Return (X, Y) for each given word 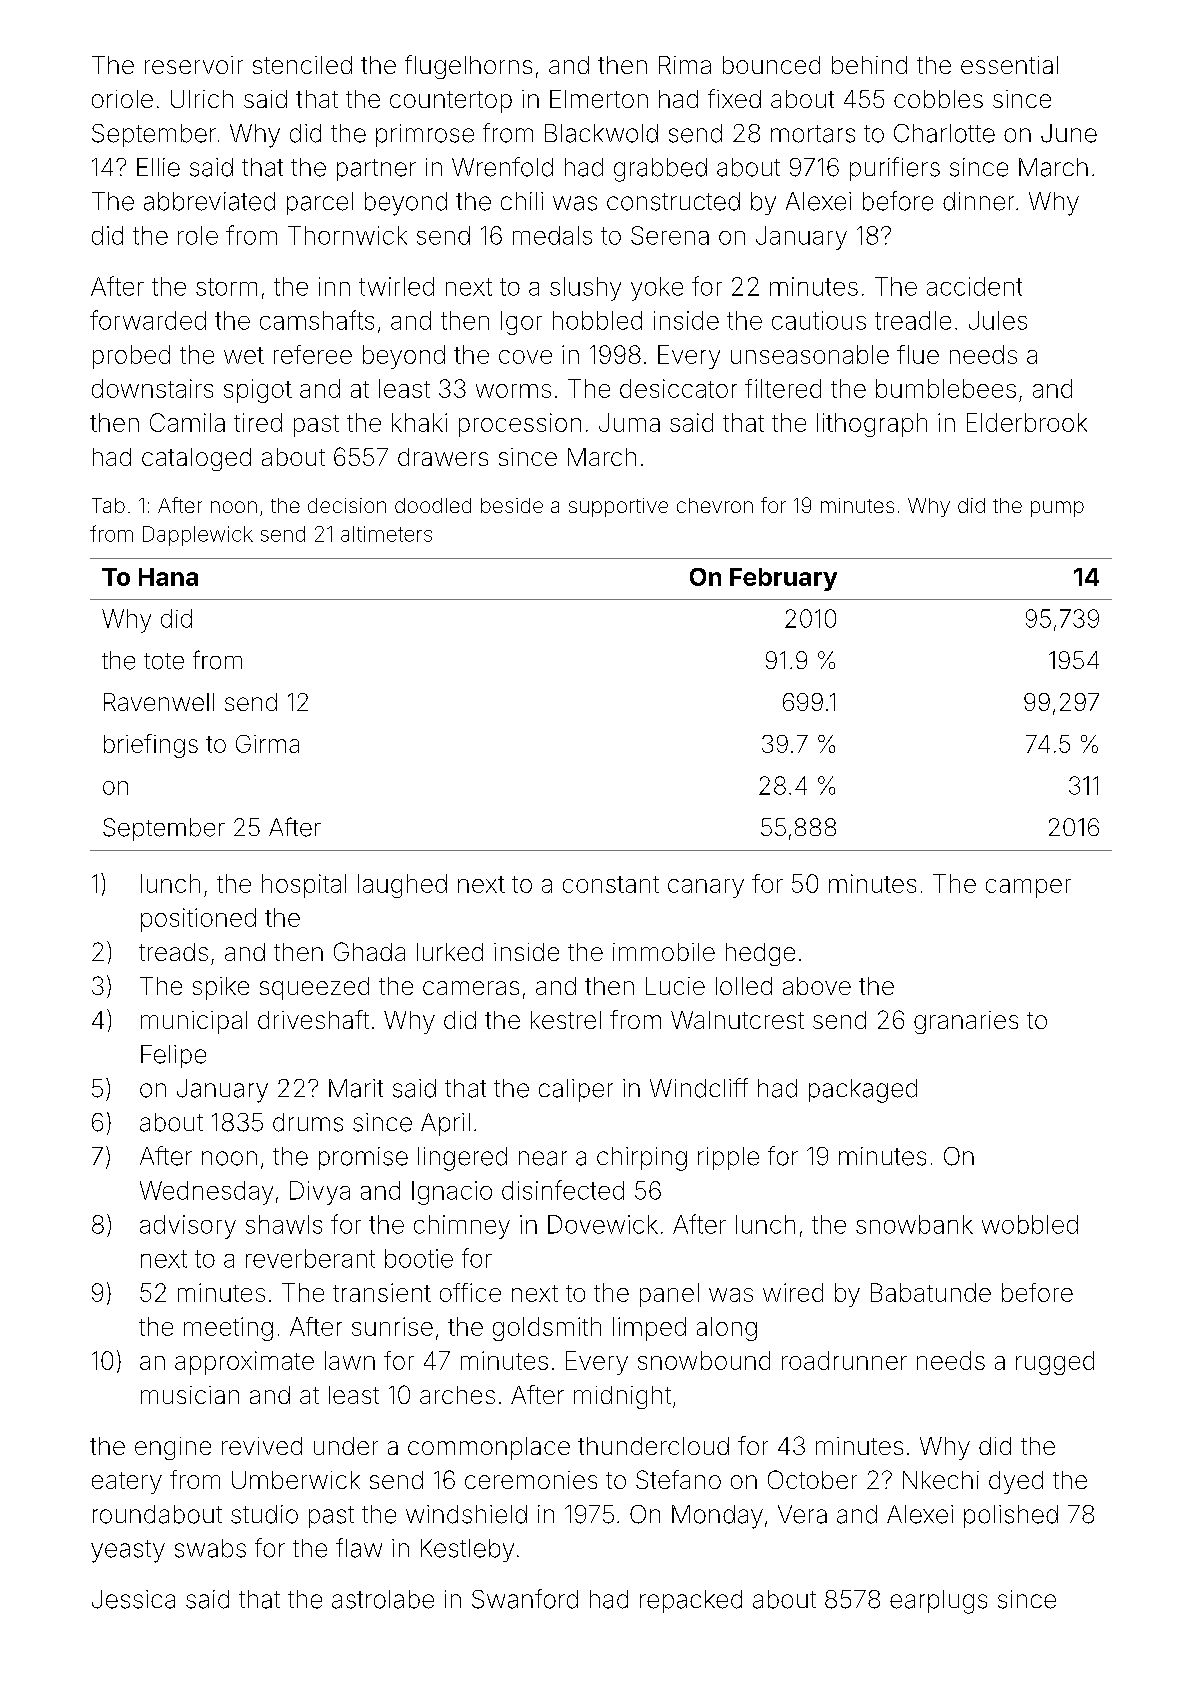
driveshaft (313, 1019)
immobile (664, 952)
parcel (320, 203)
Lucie (675, 986)
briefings (151, 746)
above (817, 986)
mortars (813, 134)
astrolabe (383, 1599)
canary (706, 888)
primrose (425, 135)
